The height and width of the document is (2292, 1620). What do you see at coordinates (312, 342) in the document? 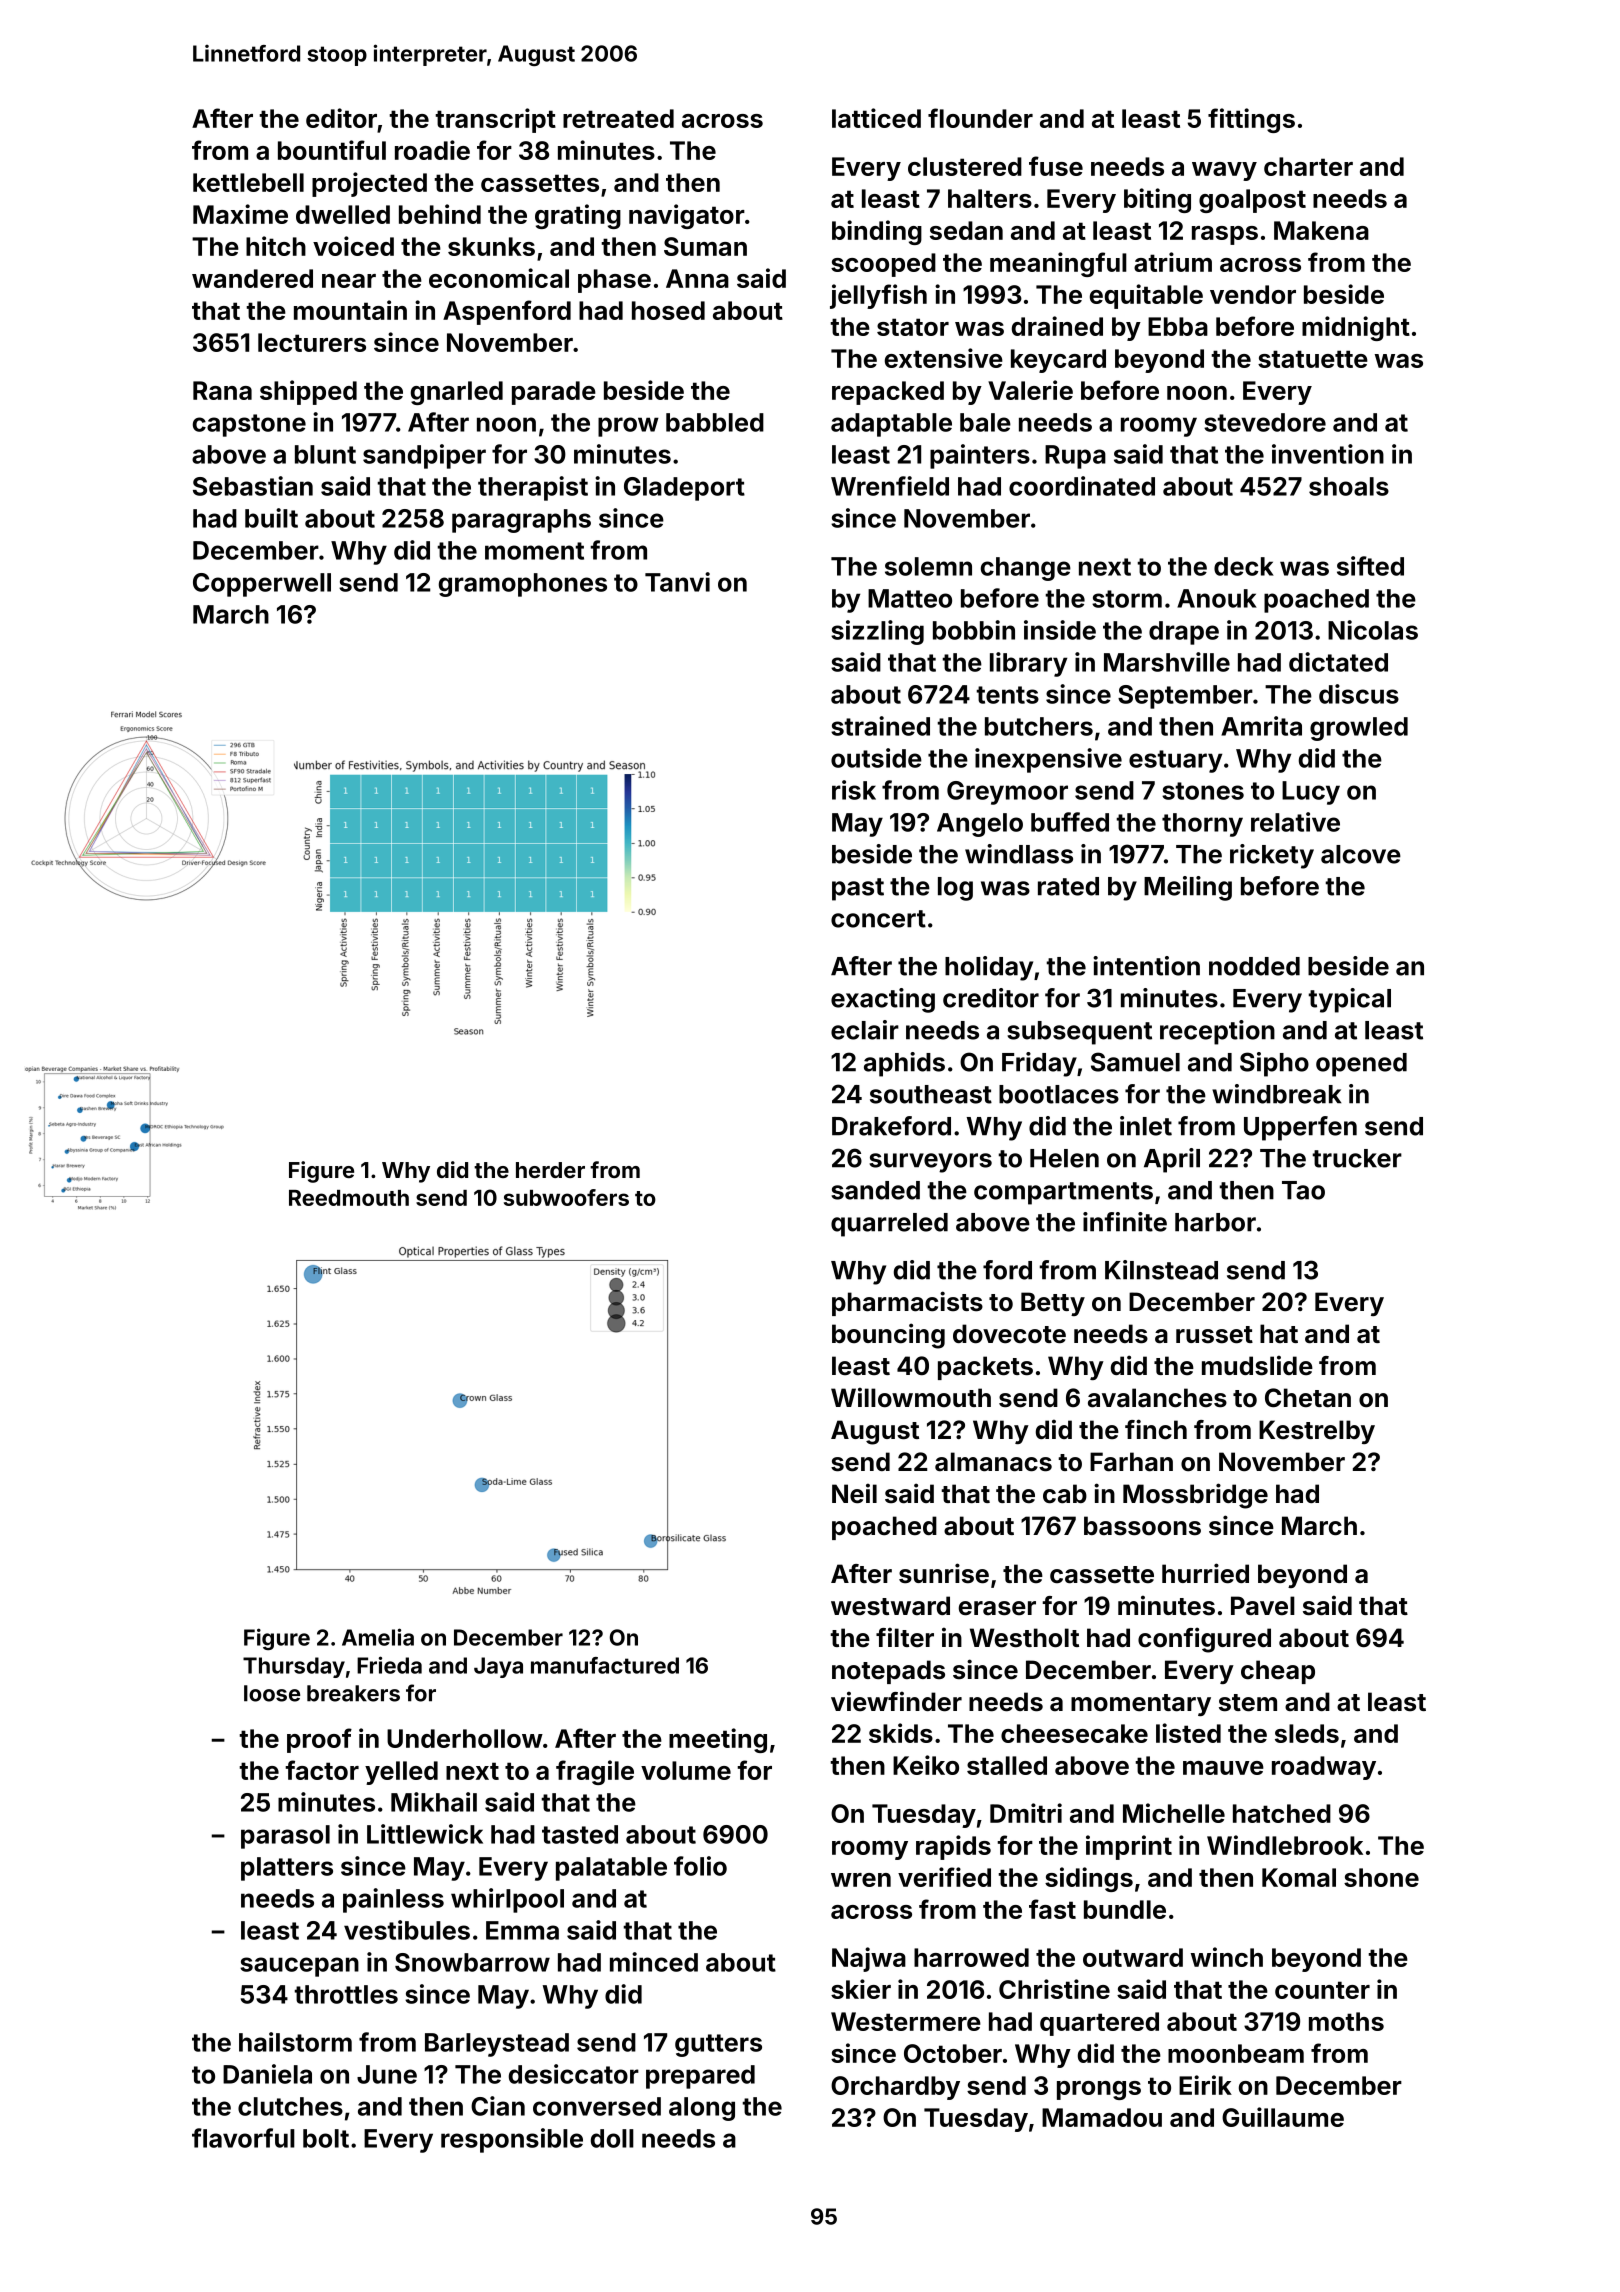
I see `lecturers` at bounding box center [312, 342].
